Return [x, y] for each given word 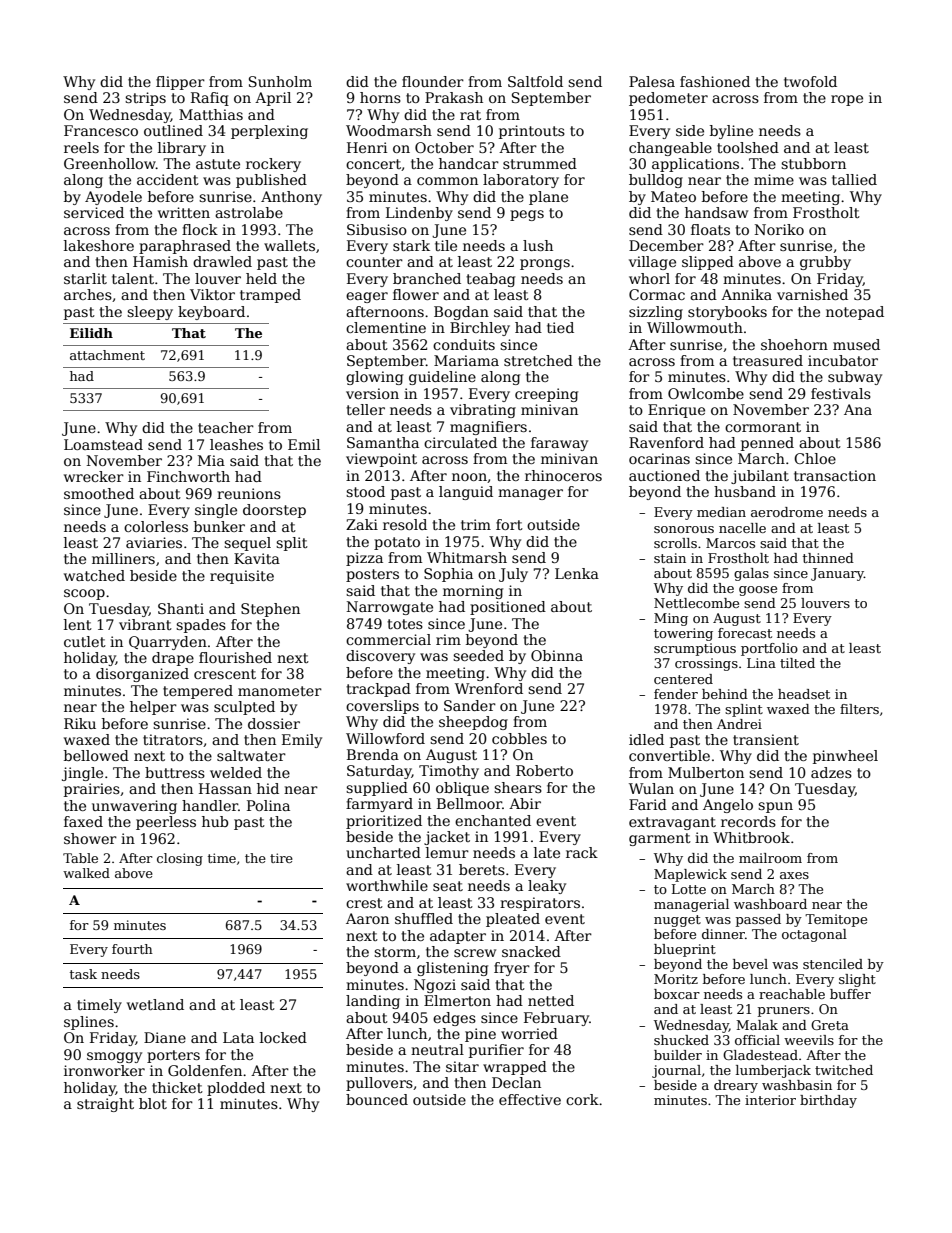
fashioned [715, 81]
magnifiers [488, 428]
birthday [828, 1101]
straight [105, 1105]
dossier [274, 723]
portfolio [769, 649]
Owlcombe [706, 393]
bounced [377, 1099]
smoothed [99, 493]
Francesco [101, 130]
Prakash [454, 97]
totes [405, 624]
